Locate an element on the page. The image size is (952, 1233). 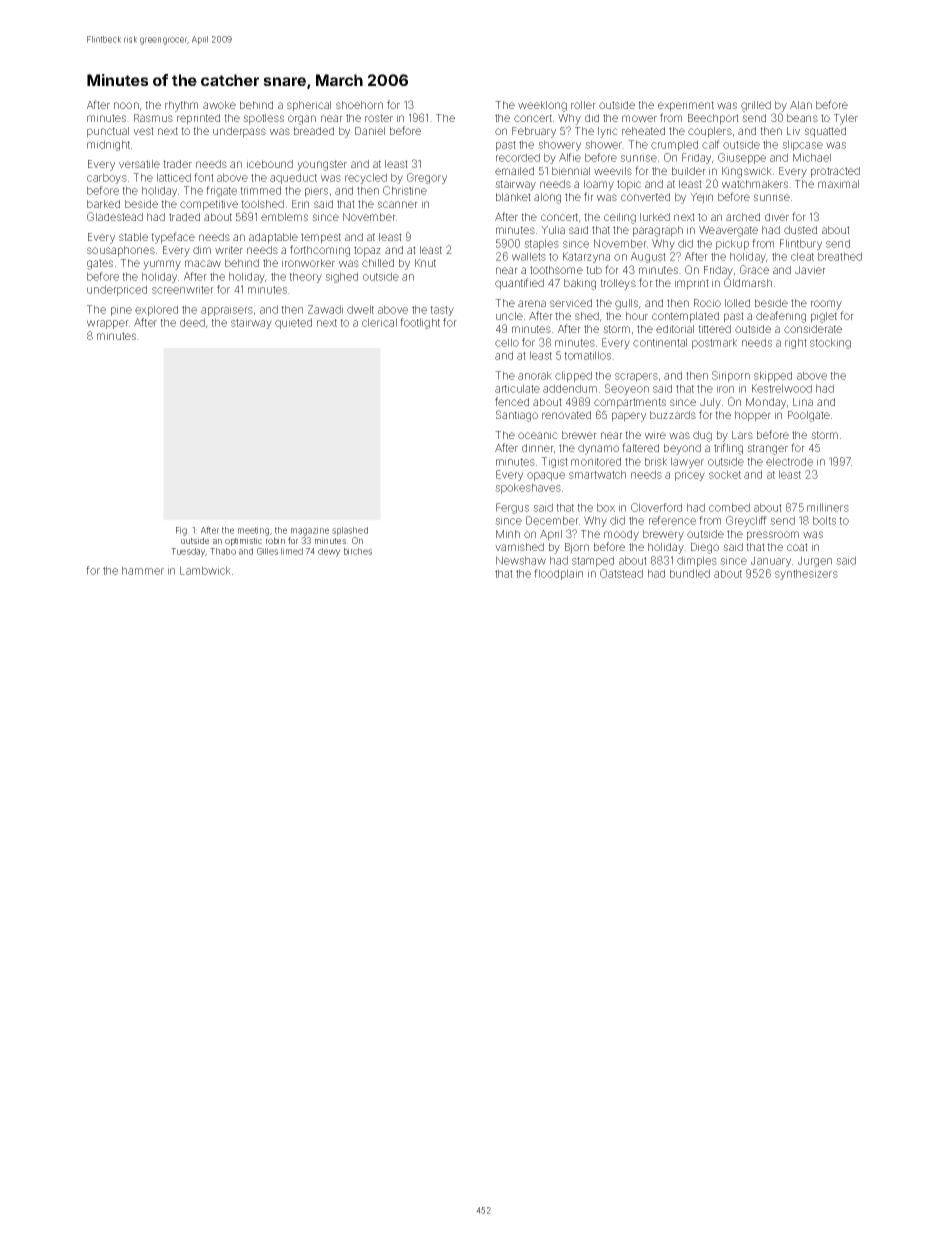
Alan is located at coordinates (801, 105).
